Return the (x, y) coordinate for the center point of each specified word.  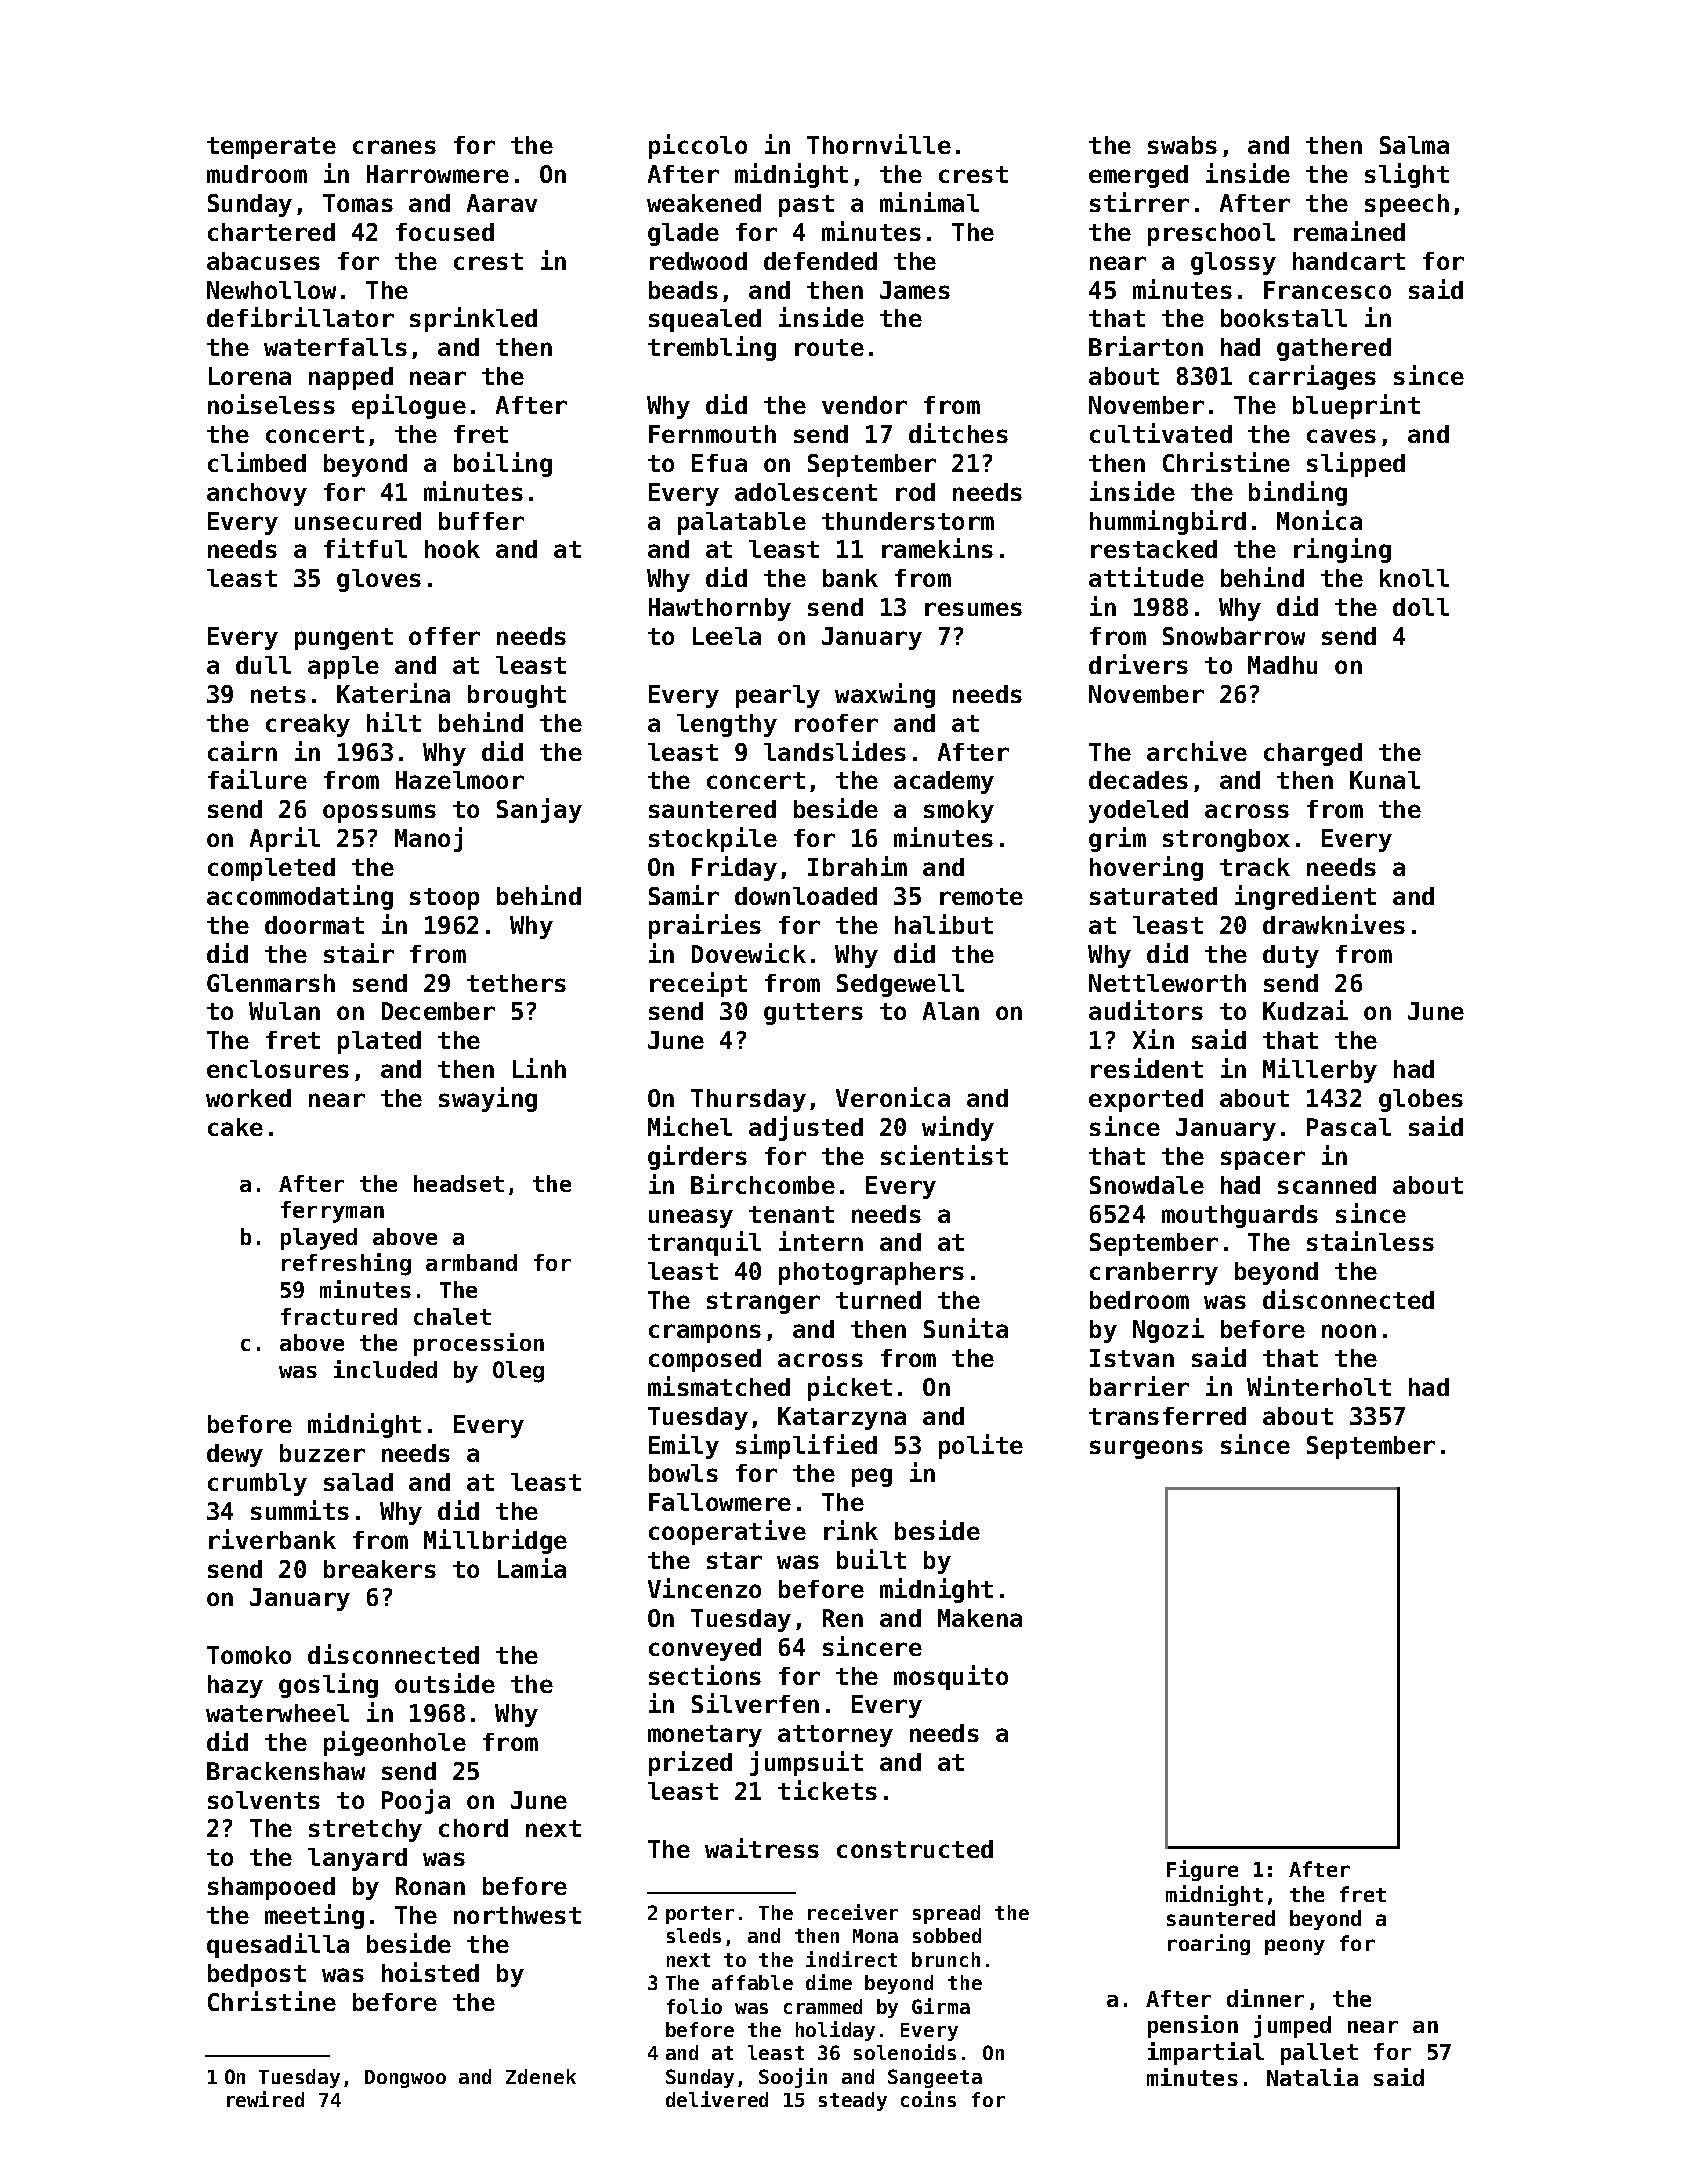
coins (928, 2099)
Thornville (879, 144)
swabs (1182, 145)
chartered (271, 232)
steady (853, 2101)
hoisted (430, 1972)
